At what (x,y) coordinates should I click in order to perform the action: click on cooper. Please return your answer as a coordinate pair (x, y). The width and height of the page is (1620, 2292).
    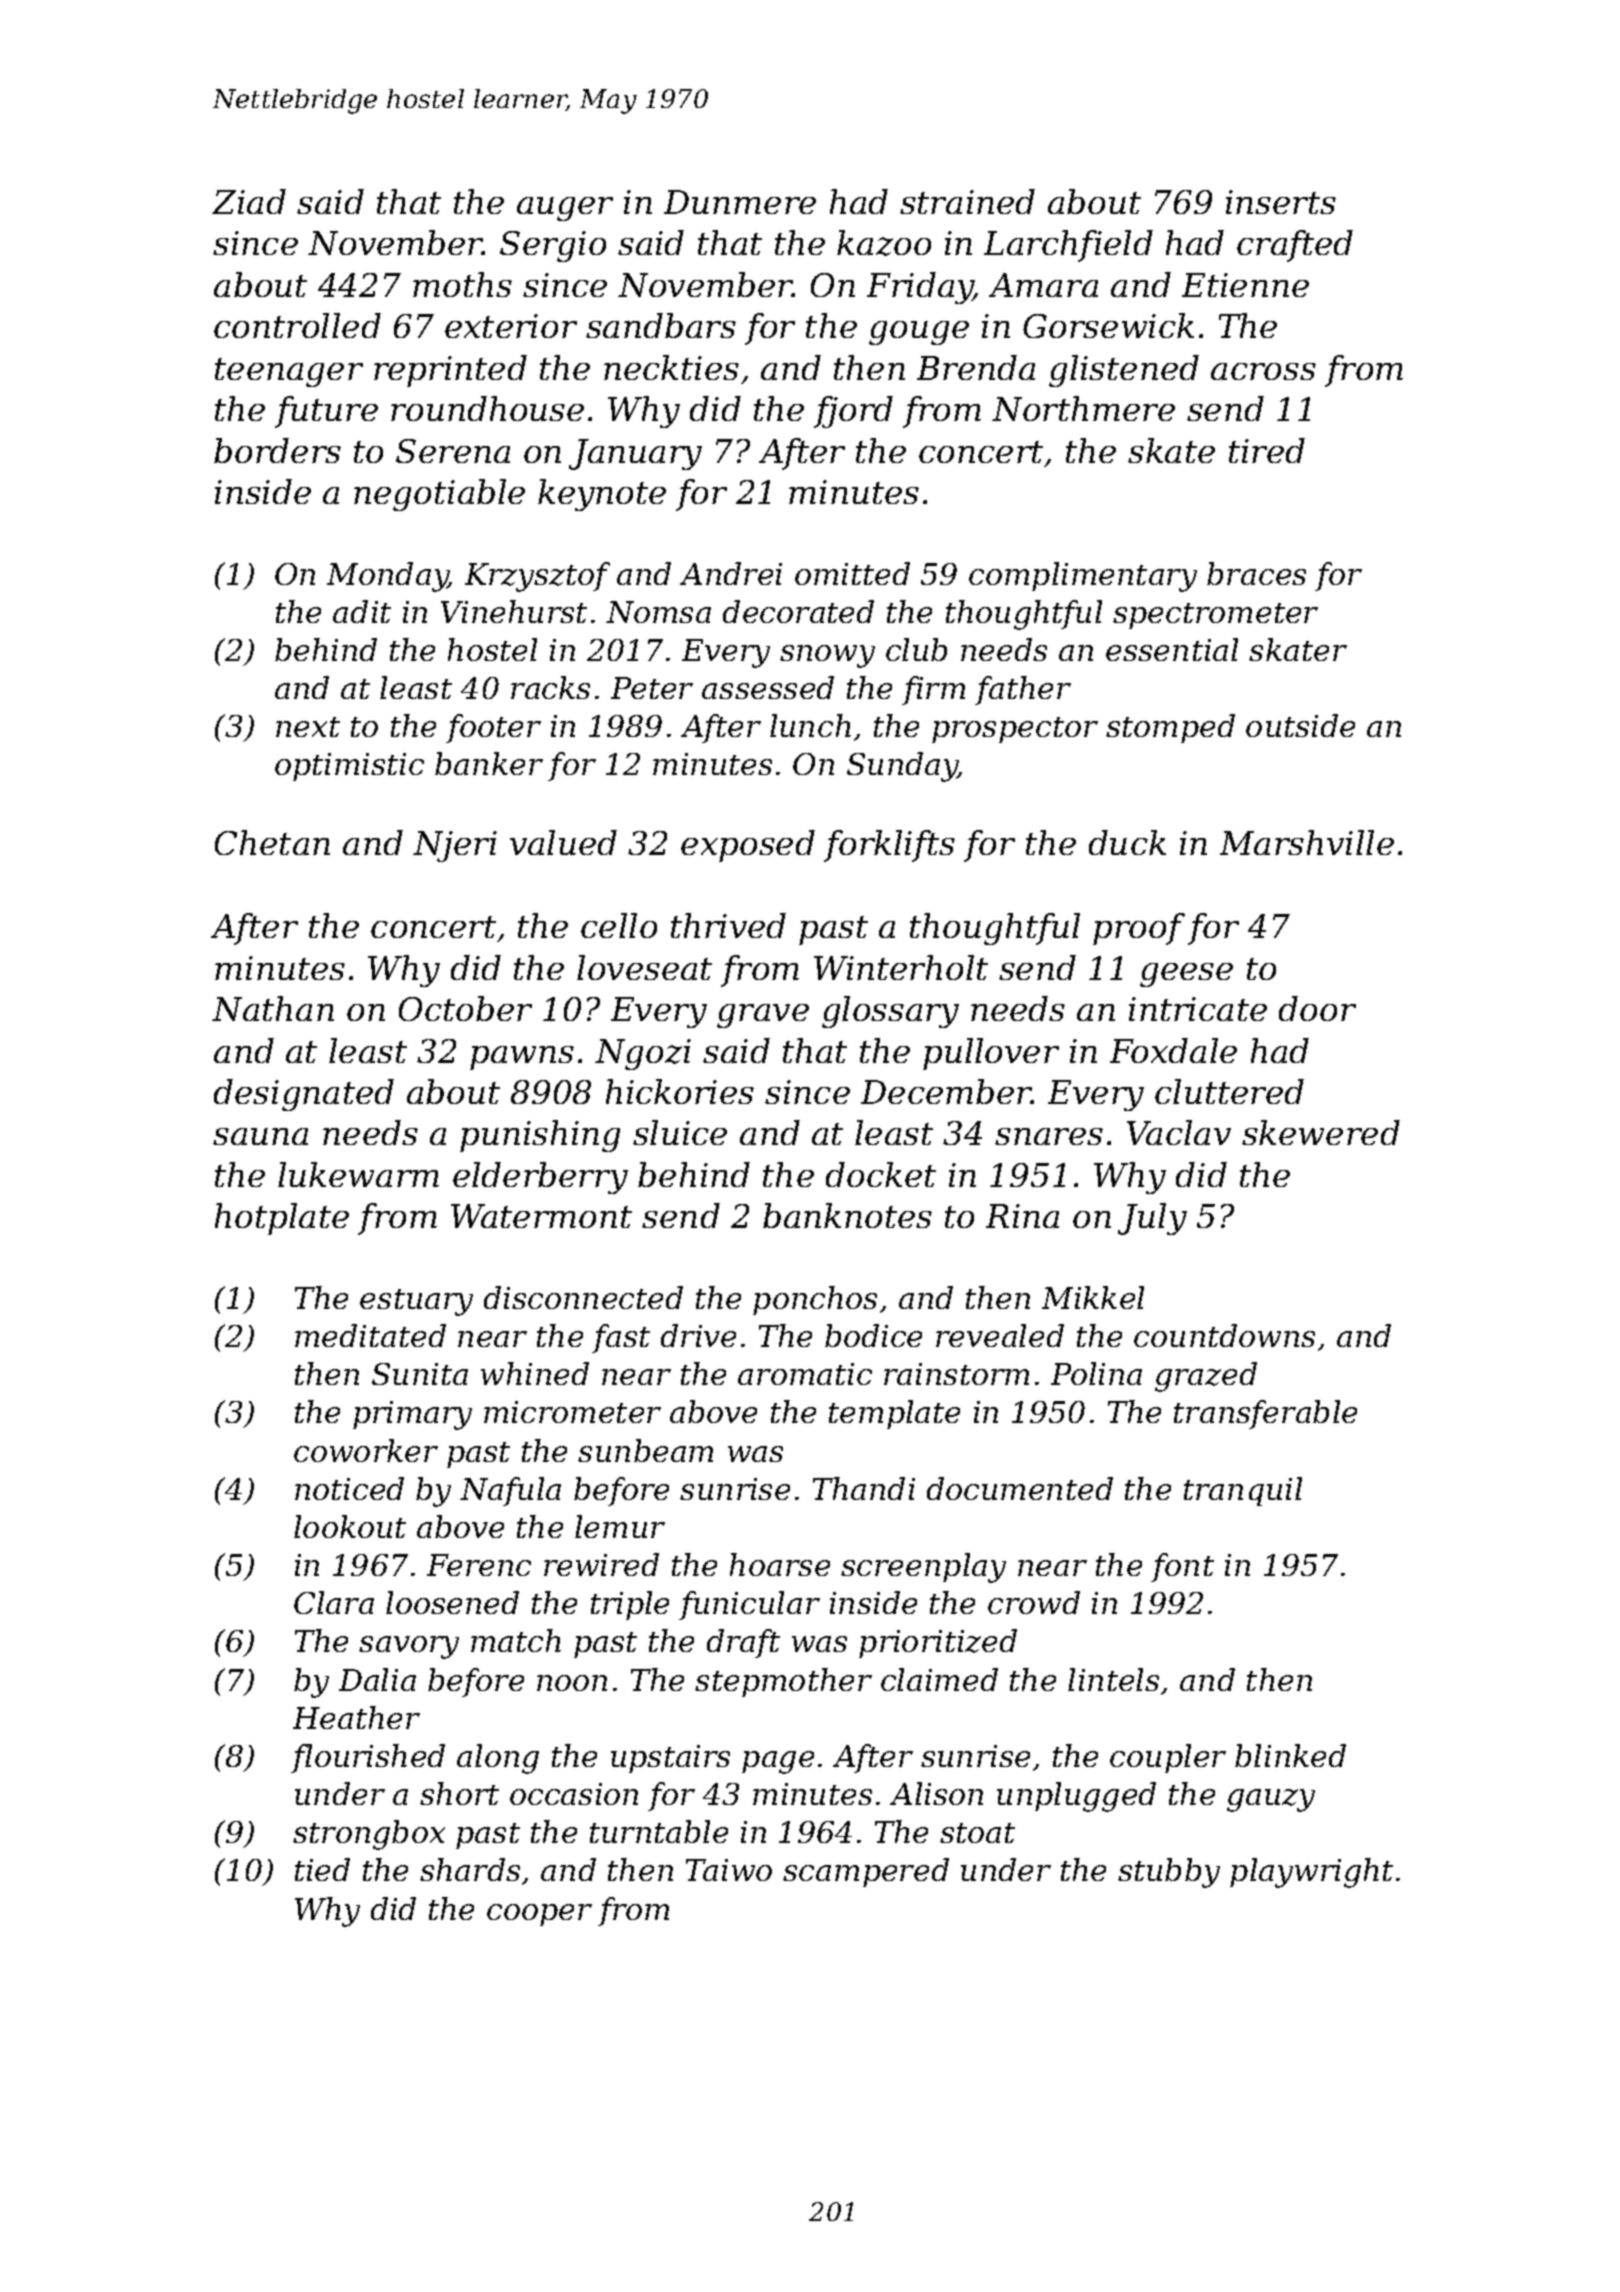
    Looking at the image, I should click on (539, 1915).
